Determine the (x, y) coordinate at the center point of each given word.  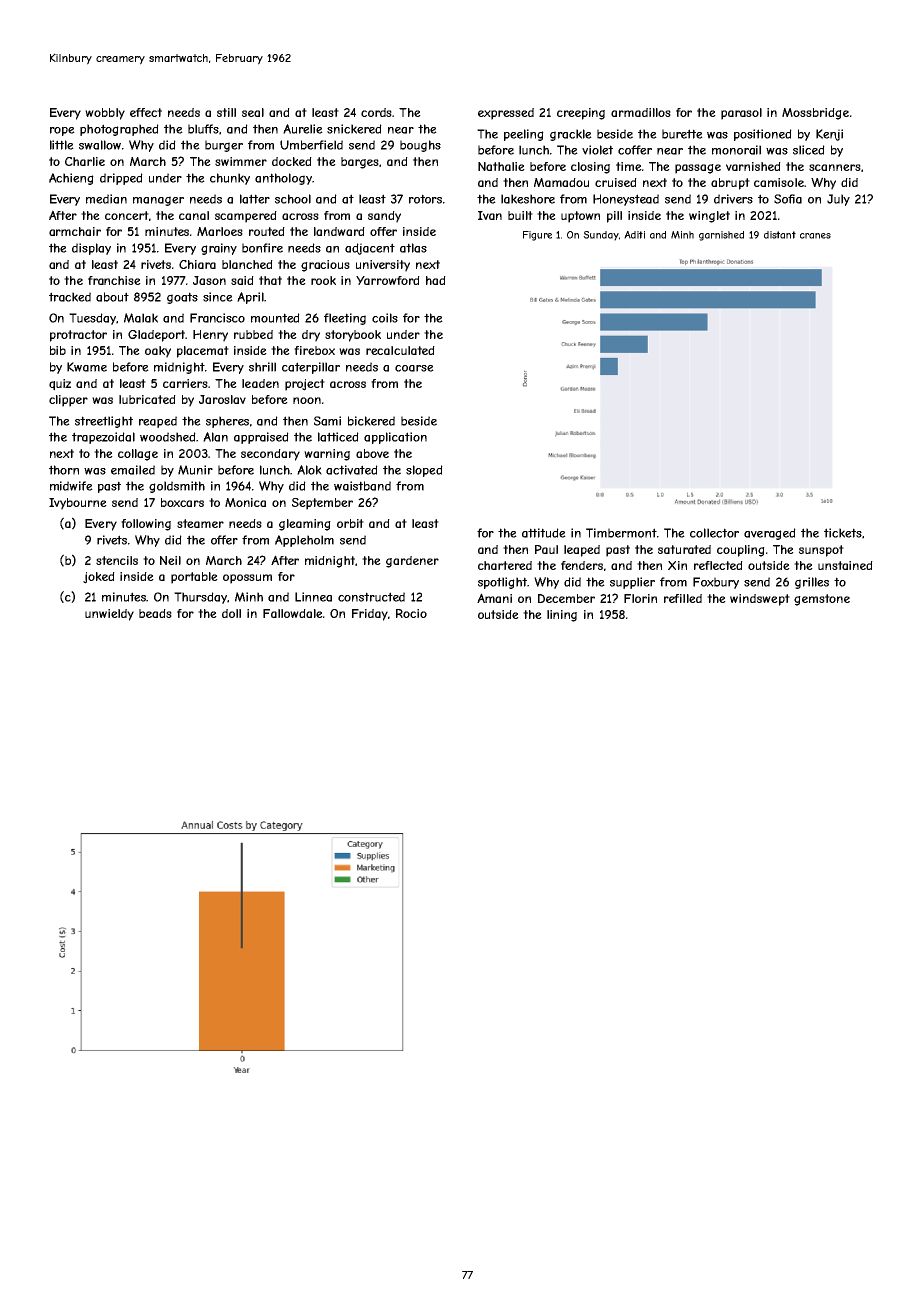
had (436, 280)
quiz (60, 385)
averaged (770, 534)
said (242, 280)
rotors (425, 199)
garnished (721, 236)
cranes (815, 236)
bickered (371, 421)
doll (231, 613)
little (62, 145)
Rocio (411, 613)
